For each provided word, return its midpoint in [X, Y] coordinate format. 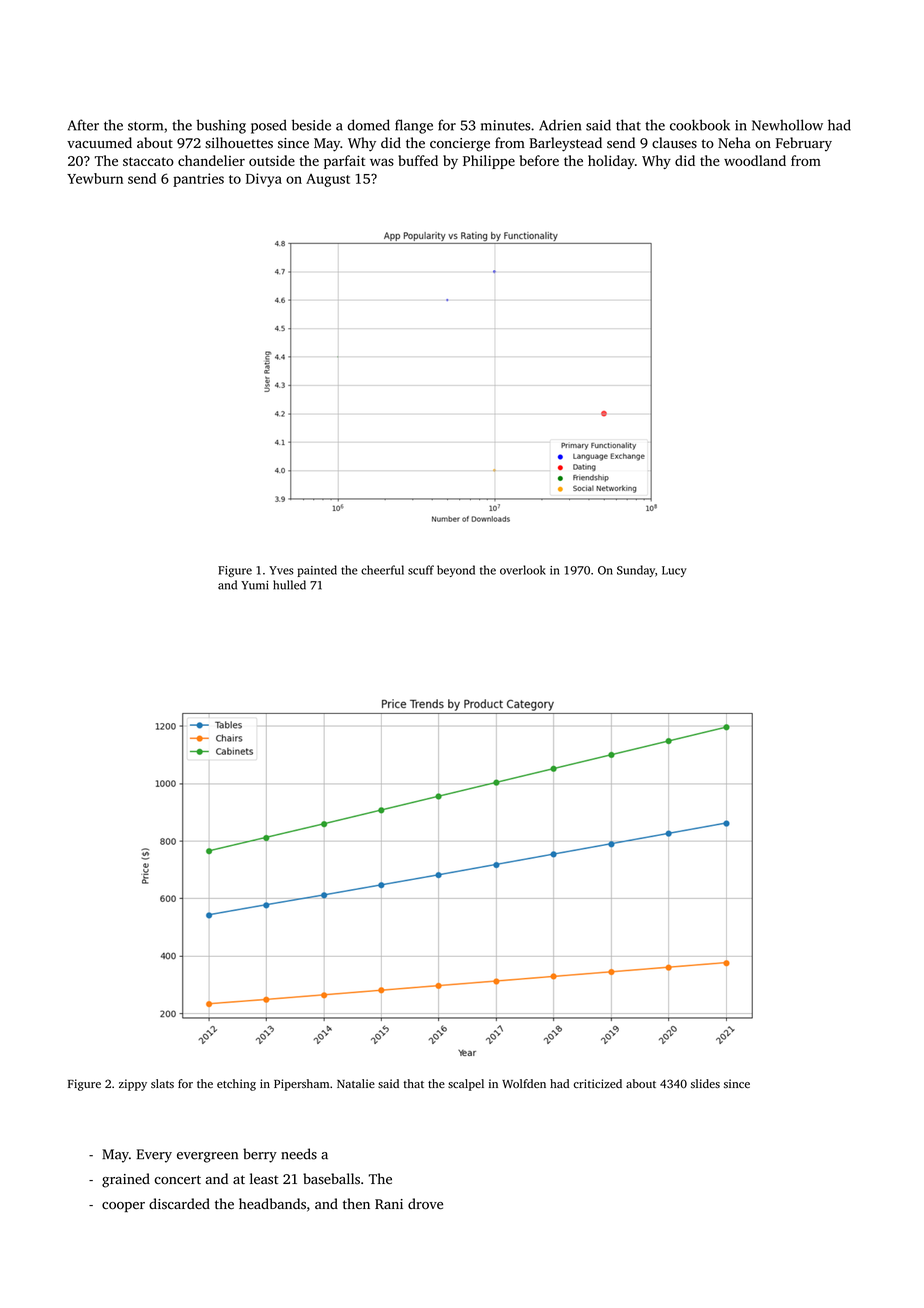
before [539, 160]
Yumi [255, 585]
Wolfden [524, 1083]
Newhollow [787, 125]
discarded [179, 1204]
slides [705, 1083]
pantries [198, 180]
